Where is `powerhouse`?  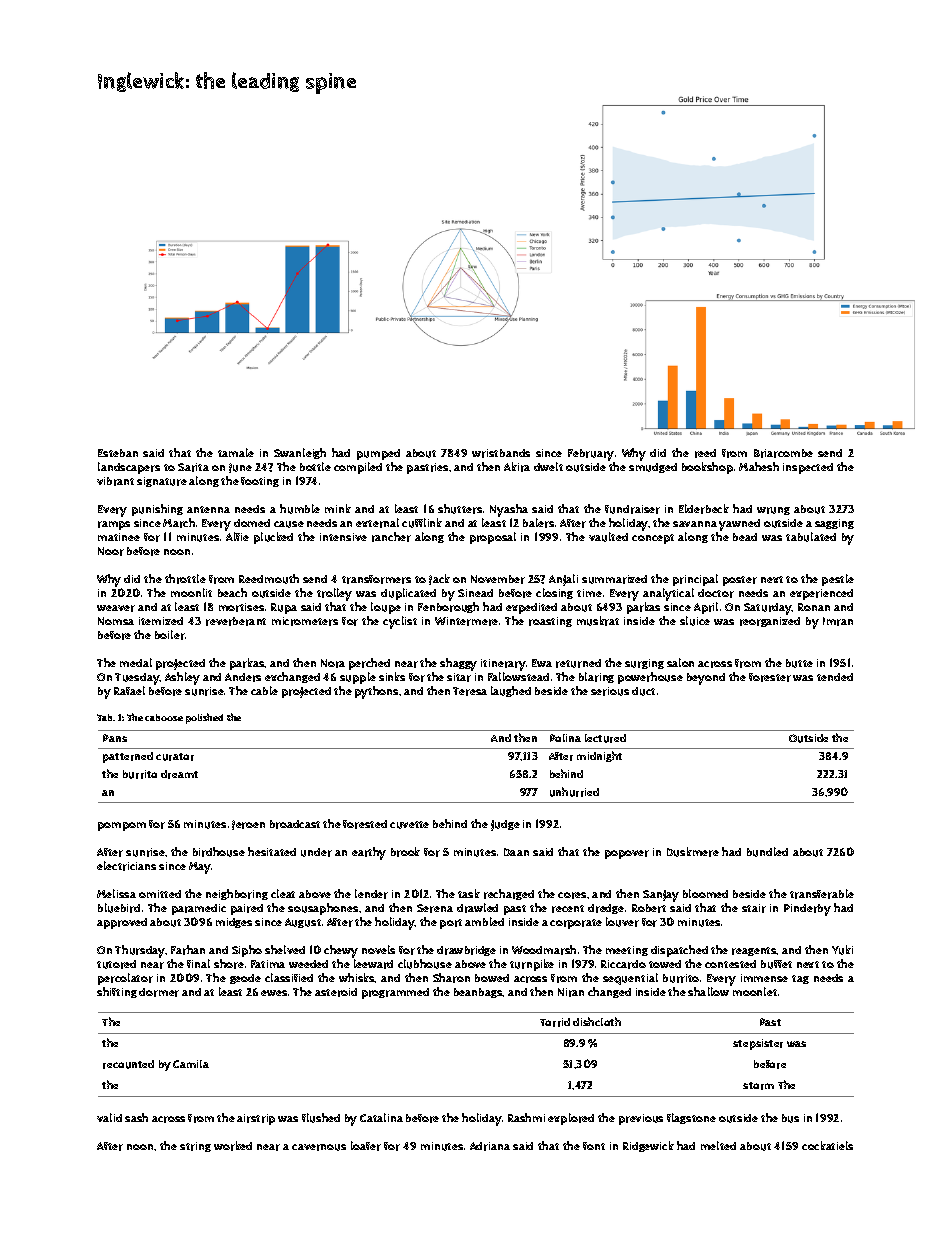
powerhouse is located at coordinates (650, 678).
